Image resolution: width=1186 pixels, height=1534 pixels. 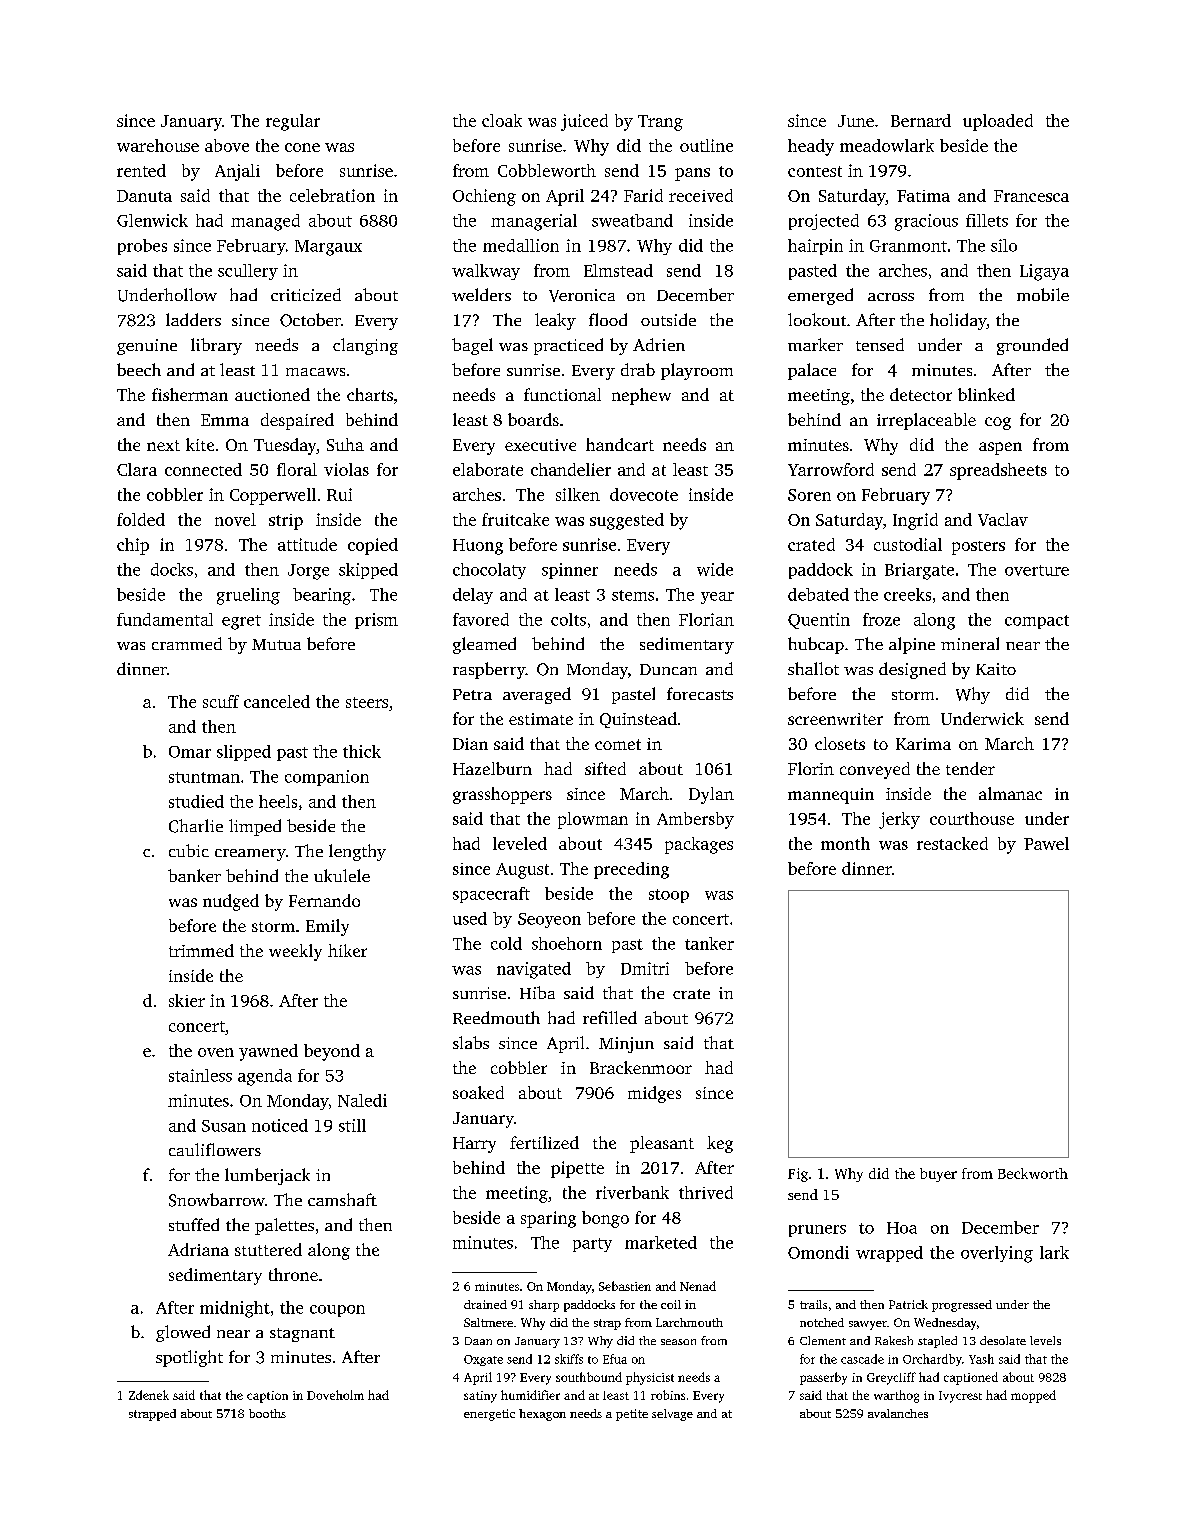 I want to click on sparing, so click(x=548, y=1219).
